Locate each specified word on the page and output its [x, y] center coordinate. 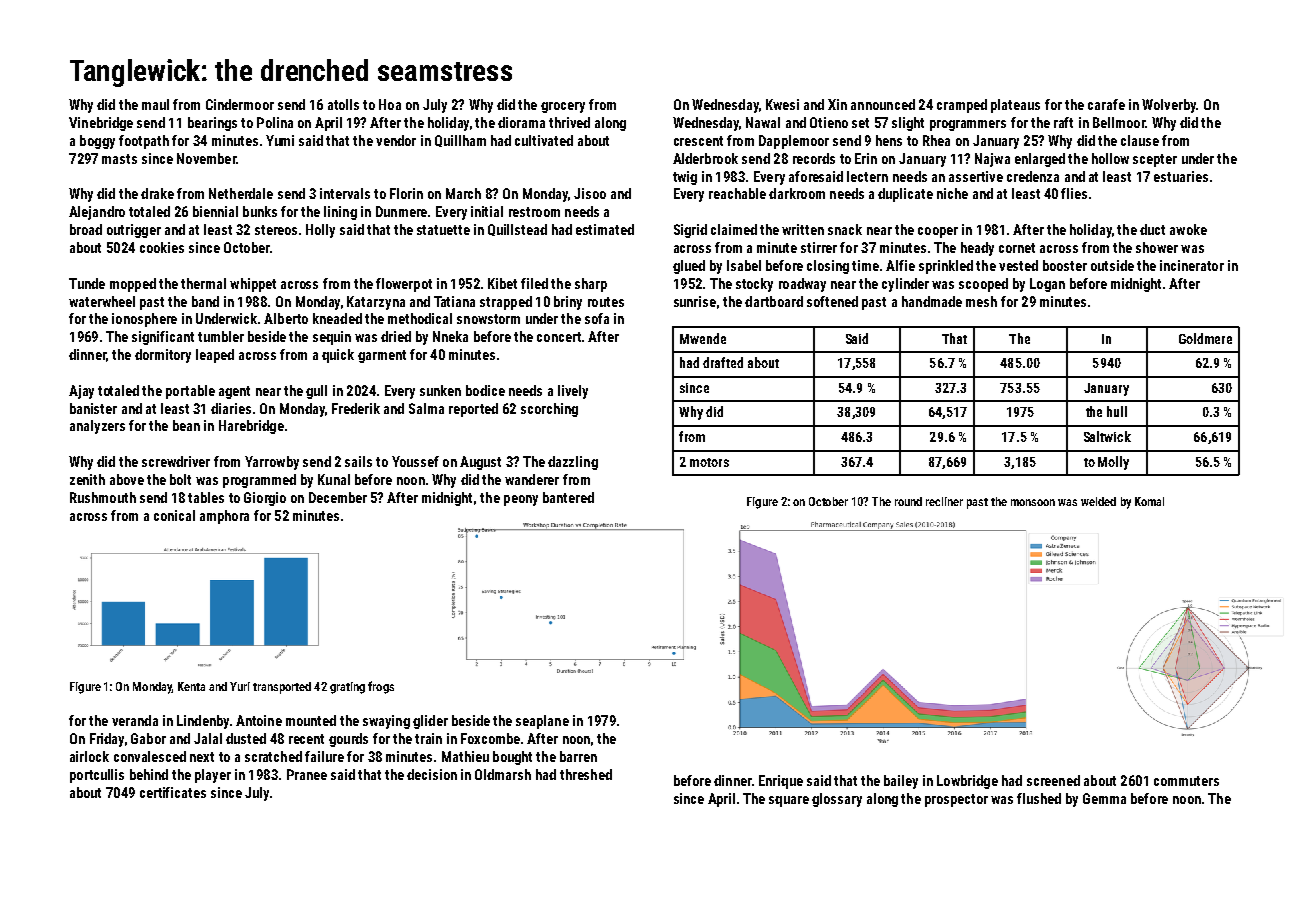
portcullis [97, 776]
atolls [343, 104]
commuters [1186, 781]
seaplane [542, 722]
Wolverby [1169, 106]
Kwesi [782, 104]
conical [174, 515]
